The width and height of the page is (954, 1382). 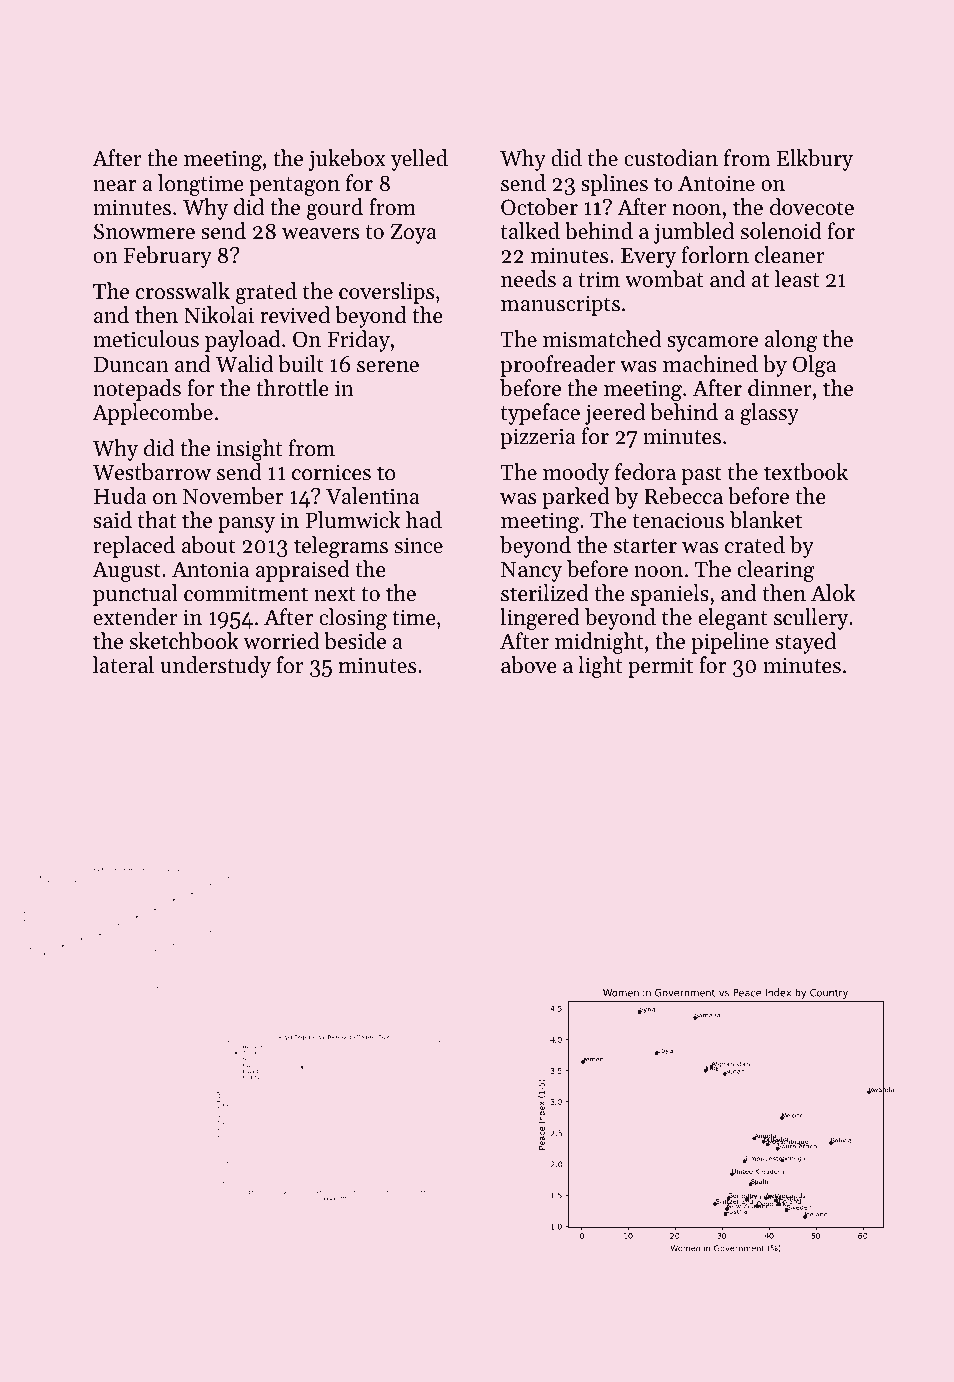 I want to click on closing, so click(x=353, y=619).
